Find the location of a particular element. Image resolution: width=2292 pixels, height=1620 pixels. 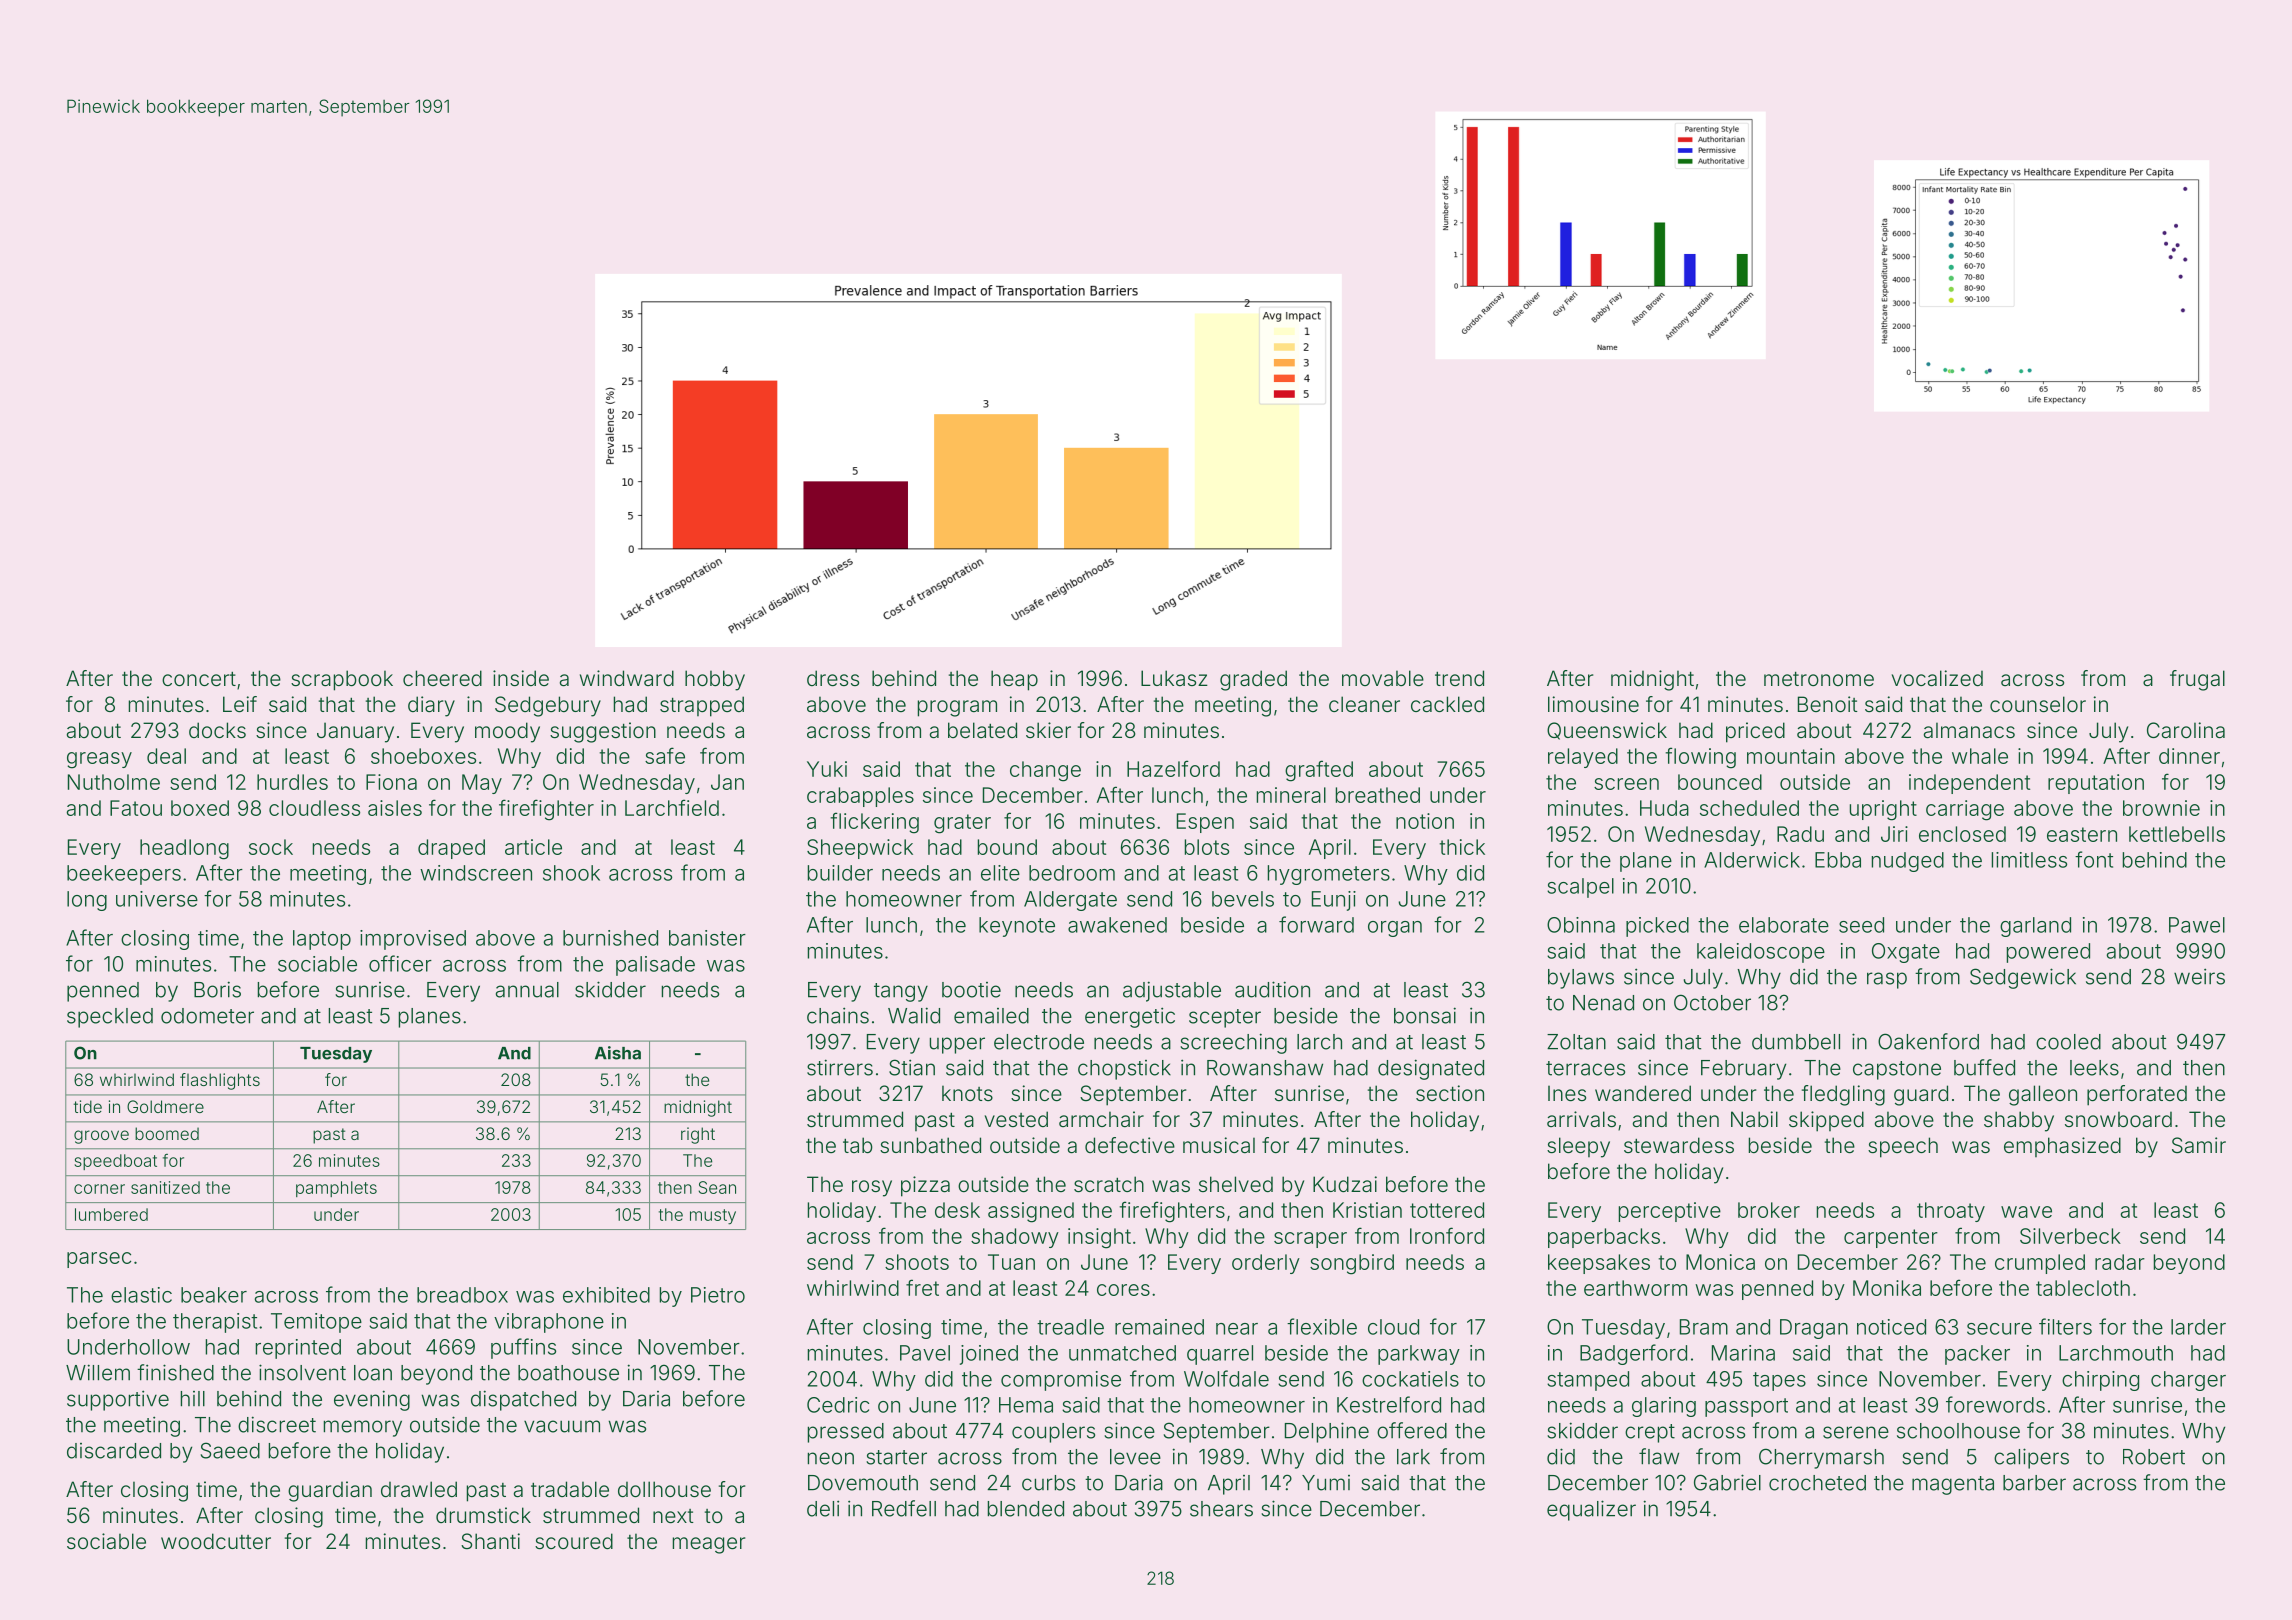

Aisha is located at coordinates (618, 1053).
